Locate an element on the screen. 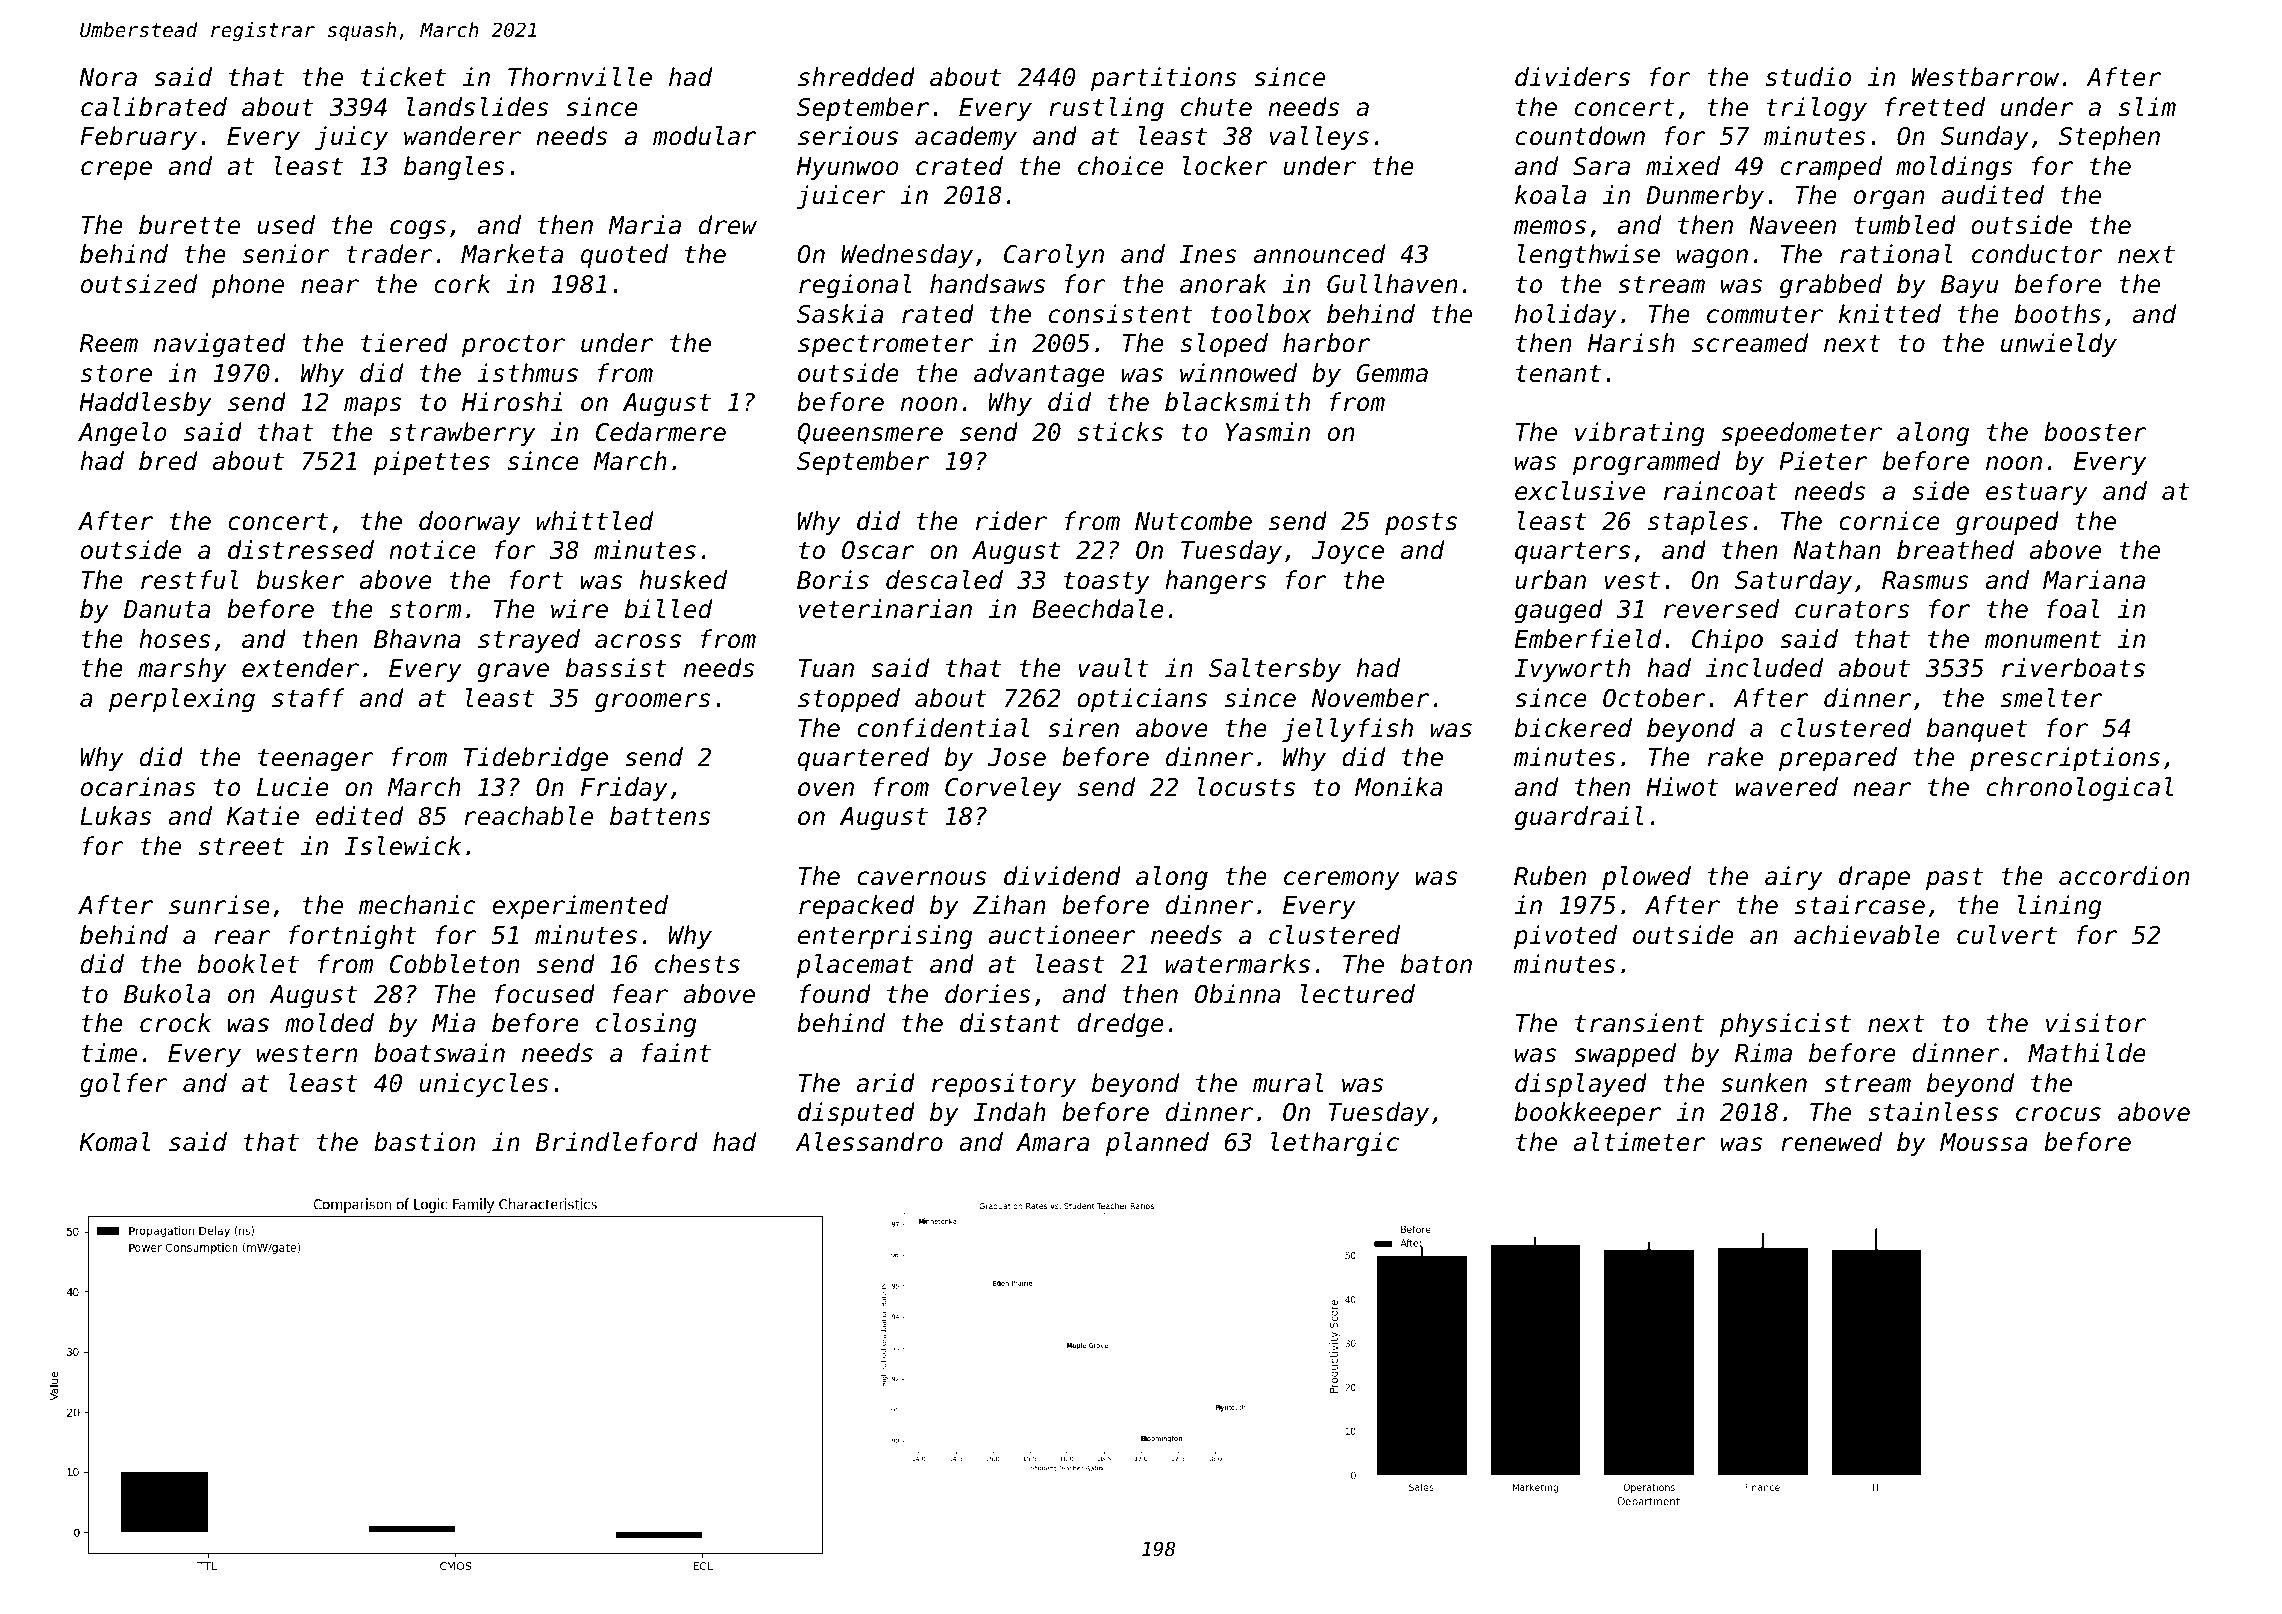 The height and width of the screenshot is (1614, 2282). wire is located at coordinates (579, 609).
